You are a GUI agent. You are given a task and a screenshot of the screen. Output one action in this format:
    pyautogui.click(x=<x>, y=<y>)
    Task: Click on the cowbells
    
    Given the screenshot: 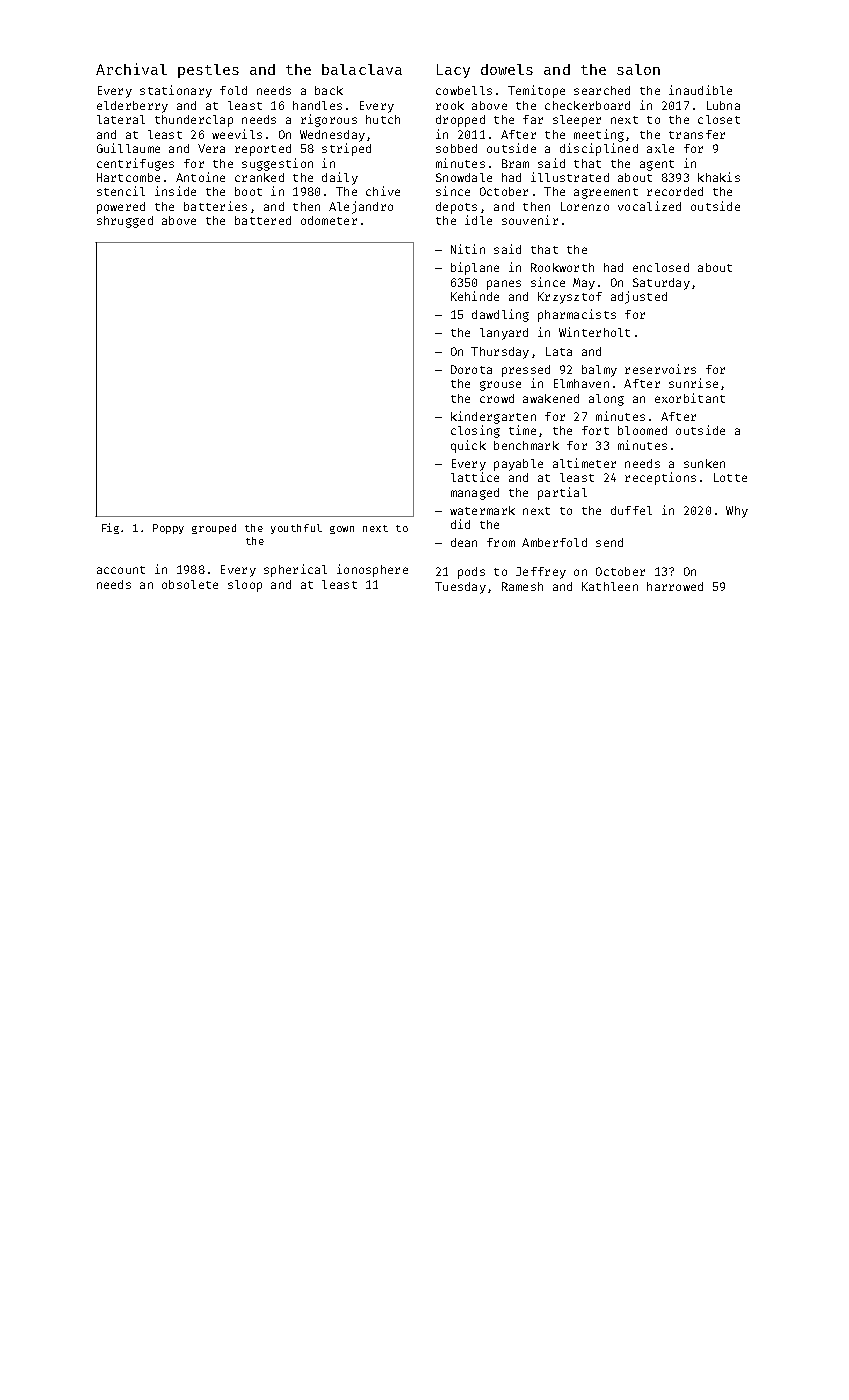 What is the action you would take?
    pyautogui.click(x=464, y=90)
